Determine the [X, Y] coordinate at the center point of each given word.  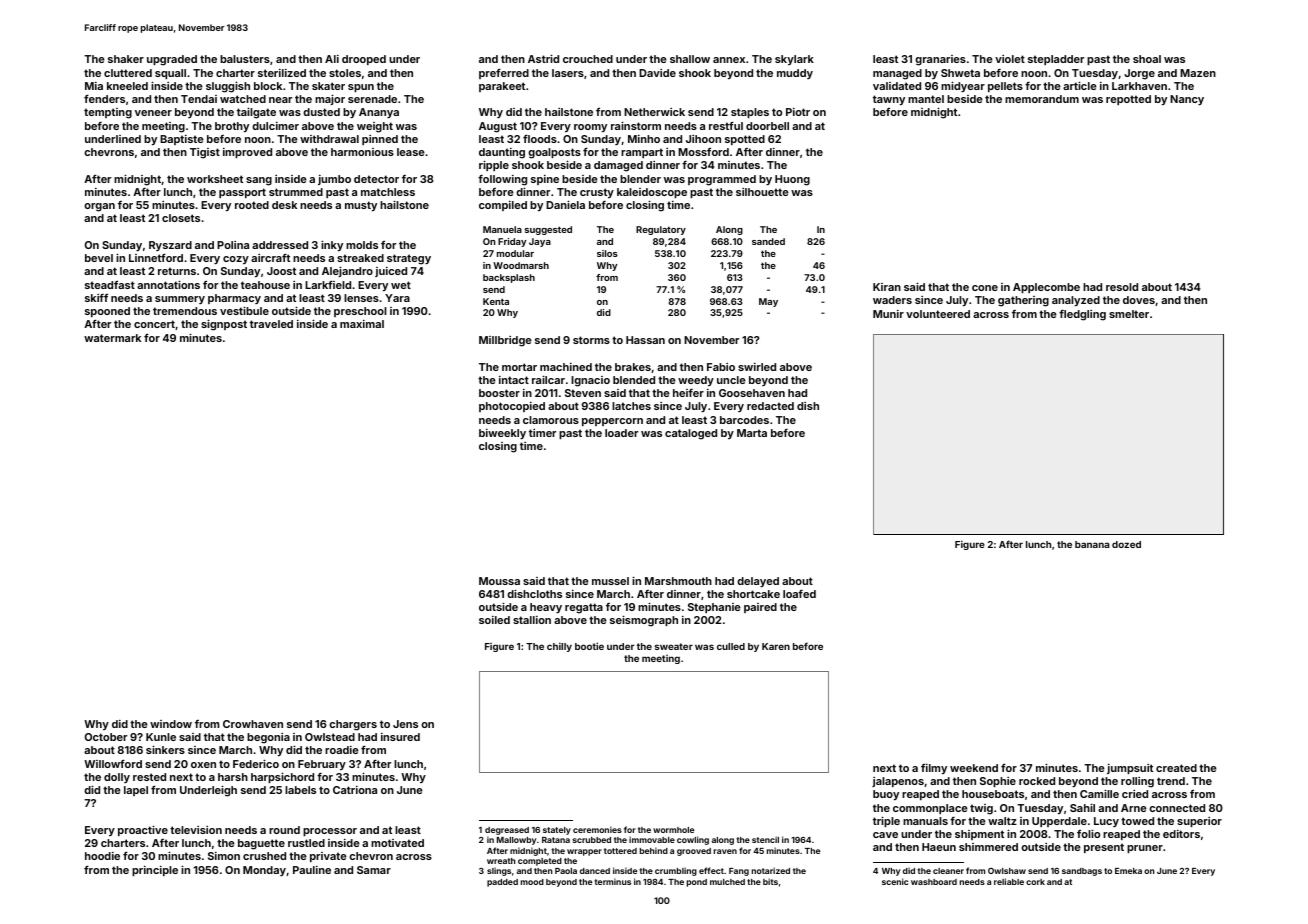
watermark [112, 338]
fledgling [1082, 315]
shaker [126, 59]
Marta [752, 433]
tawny [889, 100]
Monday [264, 871]
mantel [926, 99]
